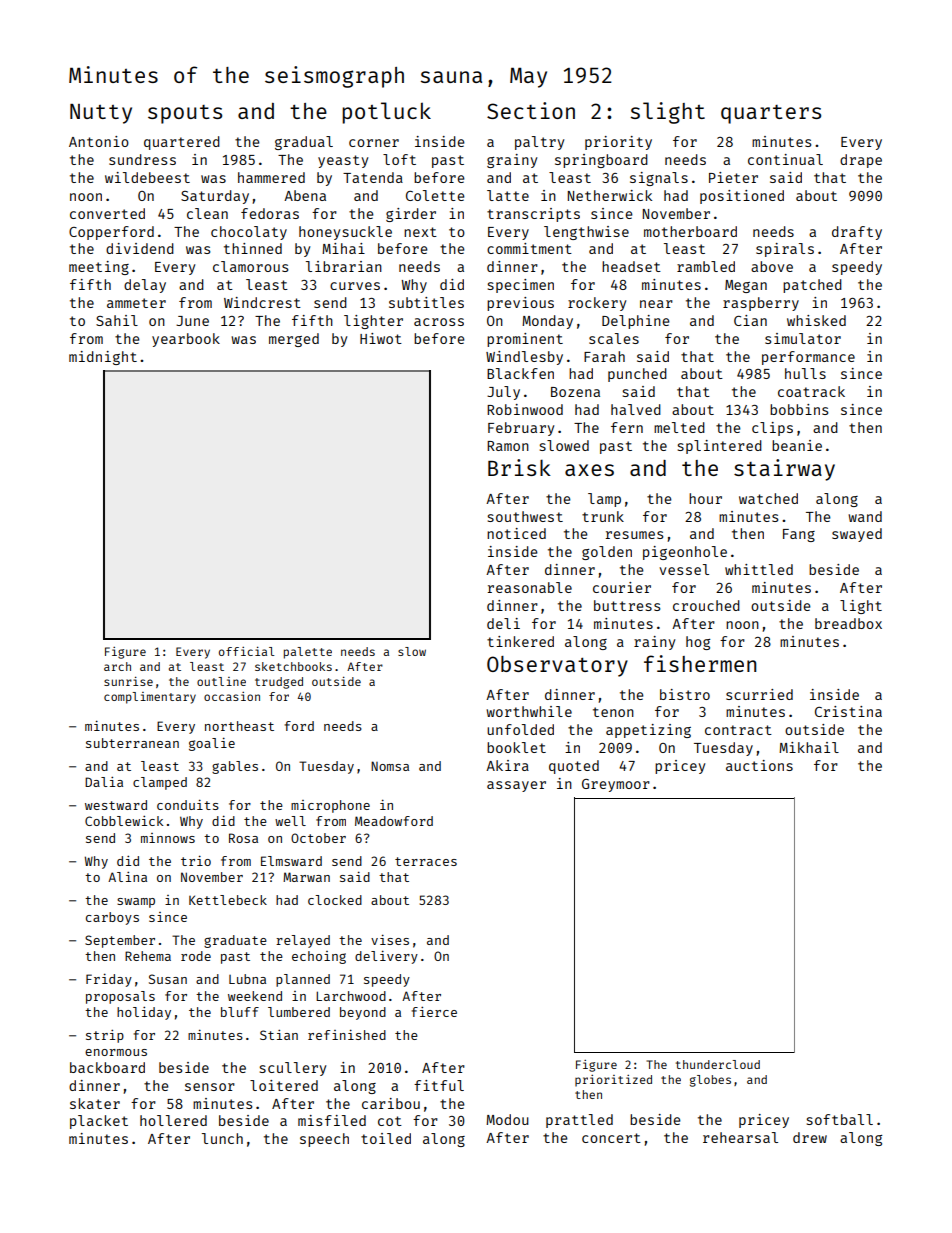  What do you see at coordinates (246, 651) in the screenshot?
I see `official` at bounding box center [246, 651].
